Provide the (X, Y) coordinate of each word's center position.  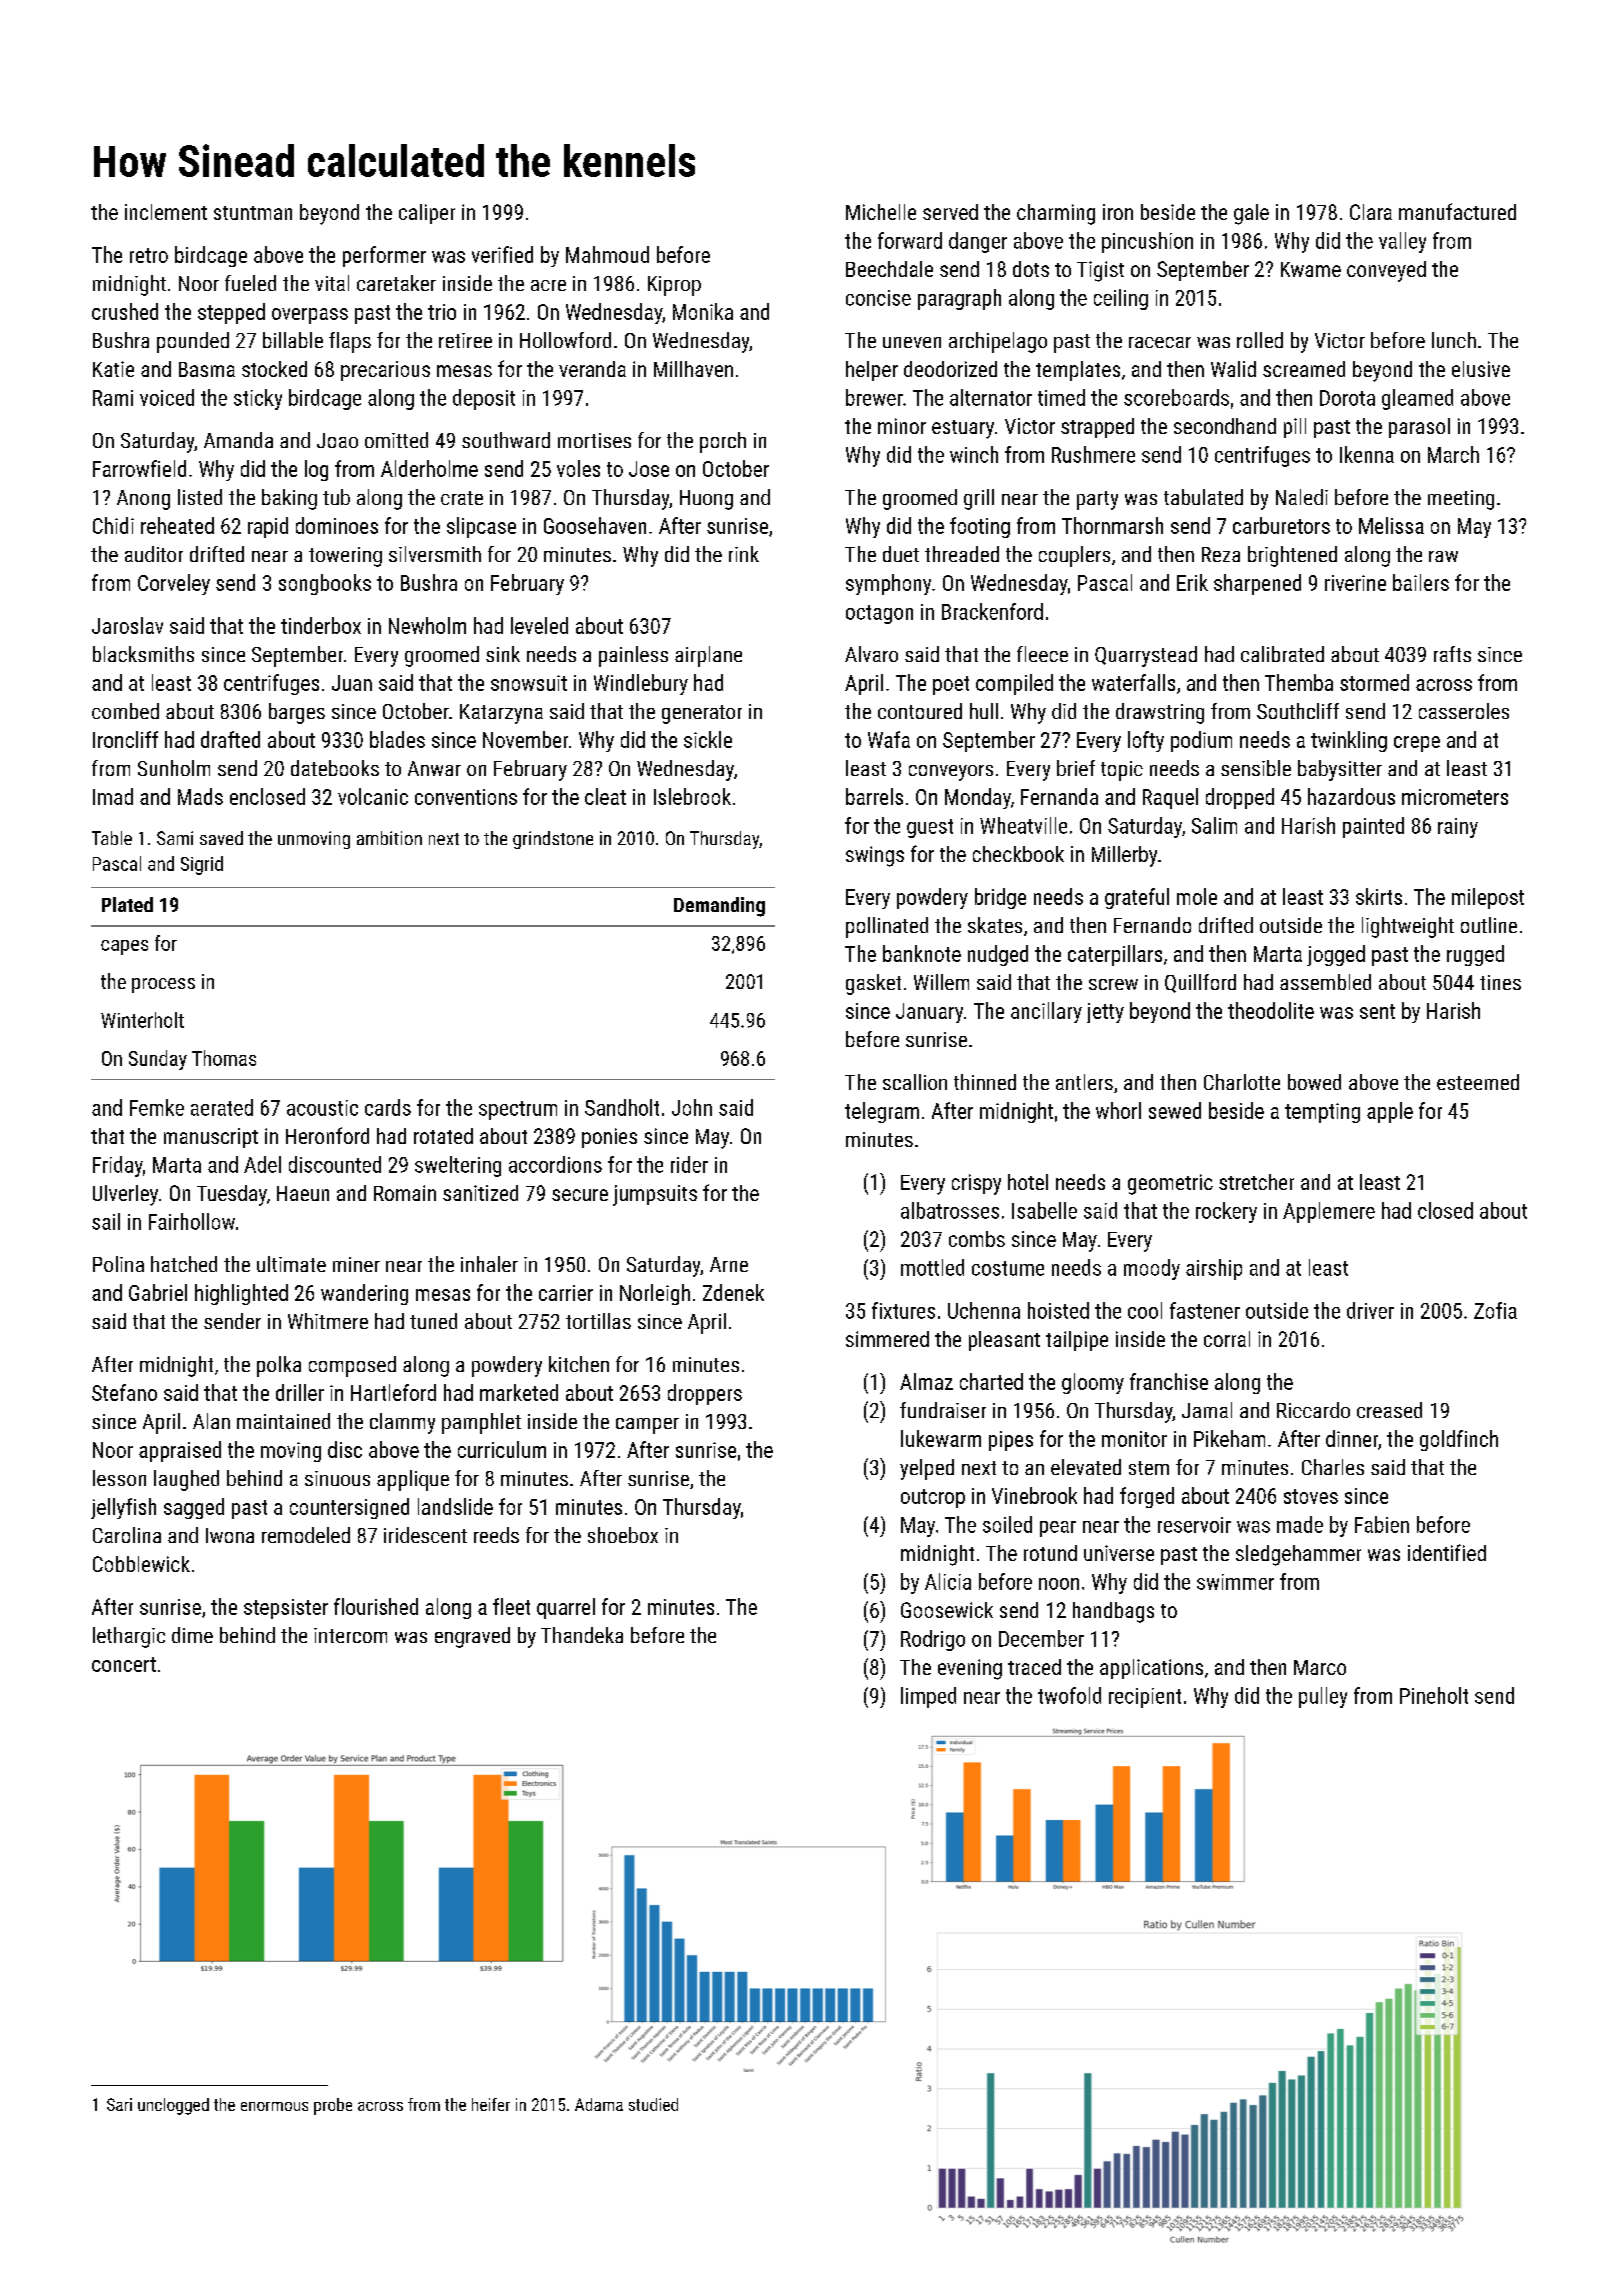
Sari (119, 2104)
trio (442, 312)
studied (653, 2104)
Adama (599, 2104)
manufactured (1457, 211)
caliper (427, 214)
